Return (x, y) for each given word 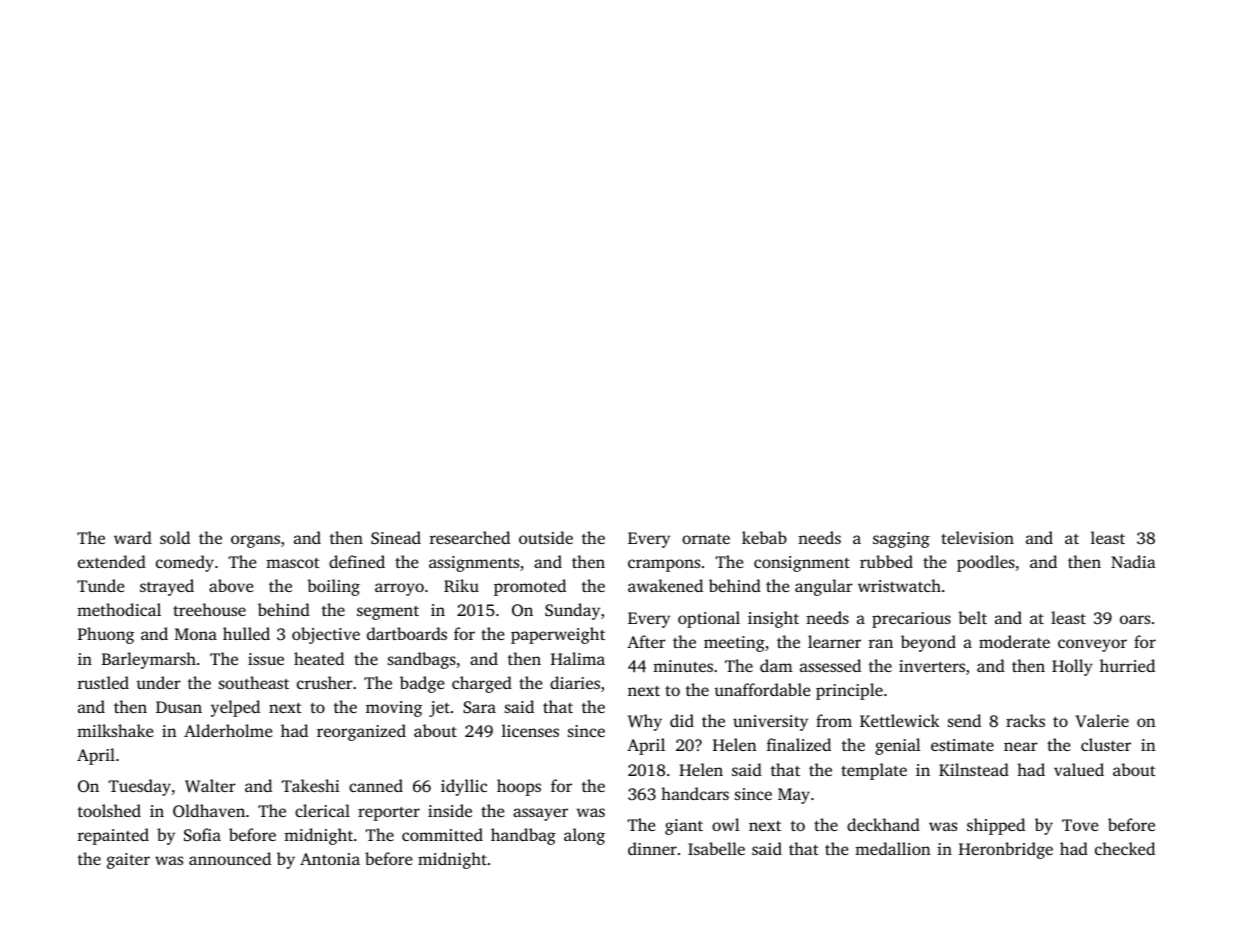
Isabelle (716, 848)
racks (1025, 720)
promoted (530, 587)
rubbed (886, 561)
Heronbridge (1006, 850)
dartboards (407, 633)
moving (394, 709)
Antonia (330, 859)
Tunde (101, 585)
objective (326, 635)
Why (645, 722)
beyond (928, 643)
